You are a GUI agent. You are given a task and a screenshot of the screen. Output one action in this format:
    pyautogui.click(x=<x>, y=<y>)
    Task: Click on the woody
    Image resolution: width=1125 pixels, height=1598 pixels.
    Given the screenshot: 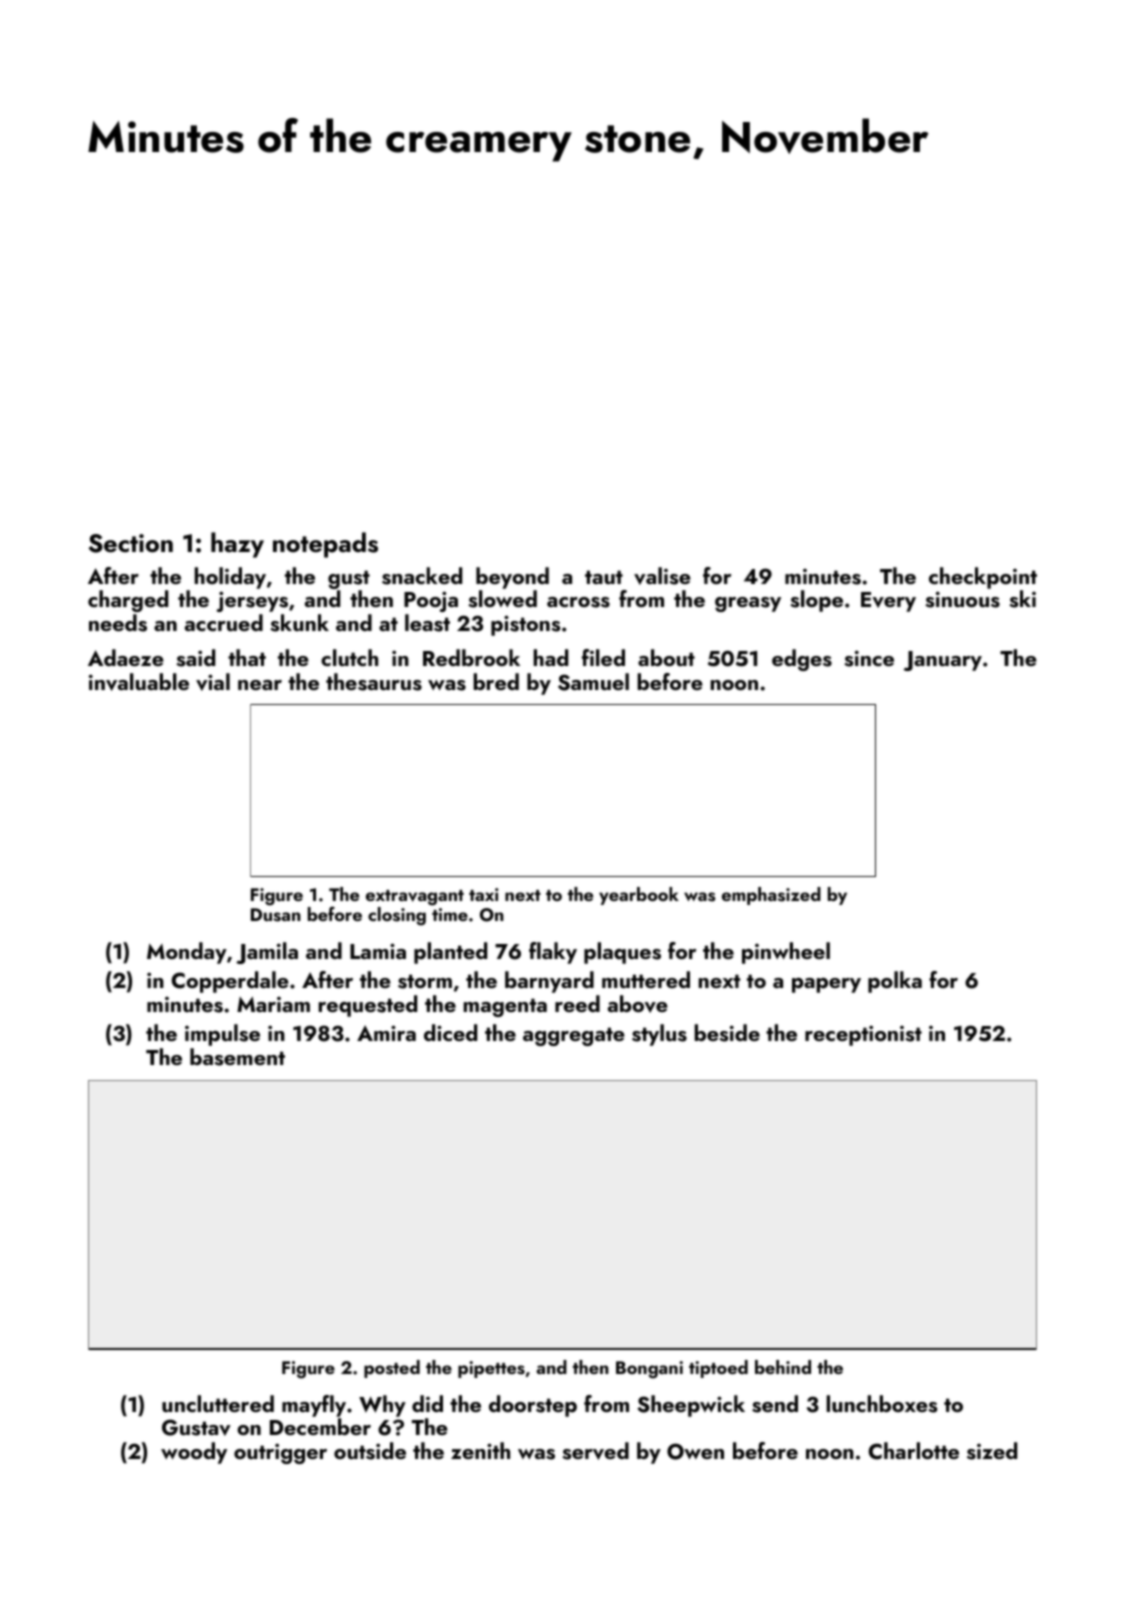 What is the action you would take?
    pyautogui.click(x=194, y=1453)
